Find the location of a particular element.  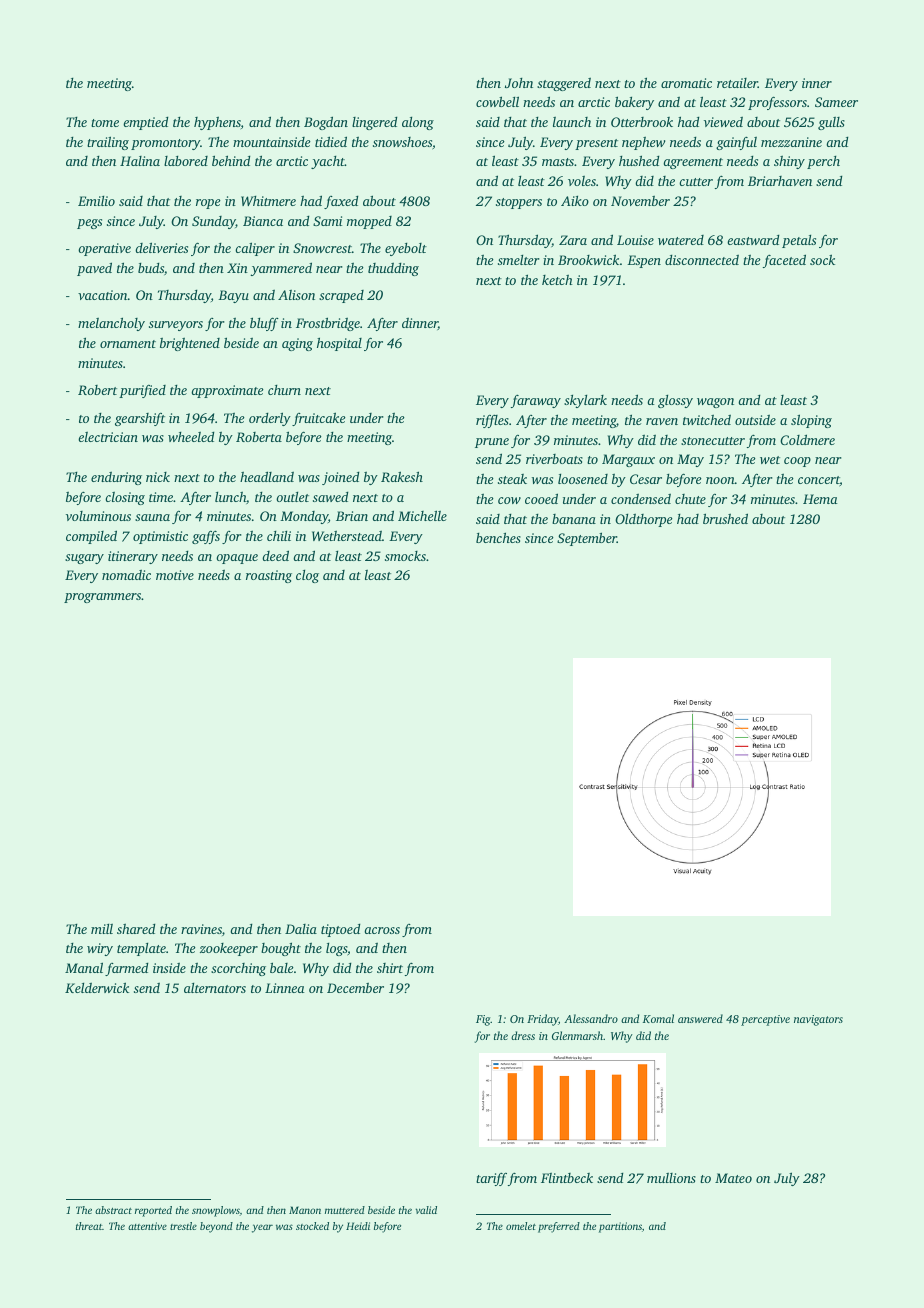

retailer is located at coordinates (737, 83).
